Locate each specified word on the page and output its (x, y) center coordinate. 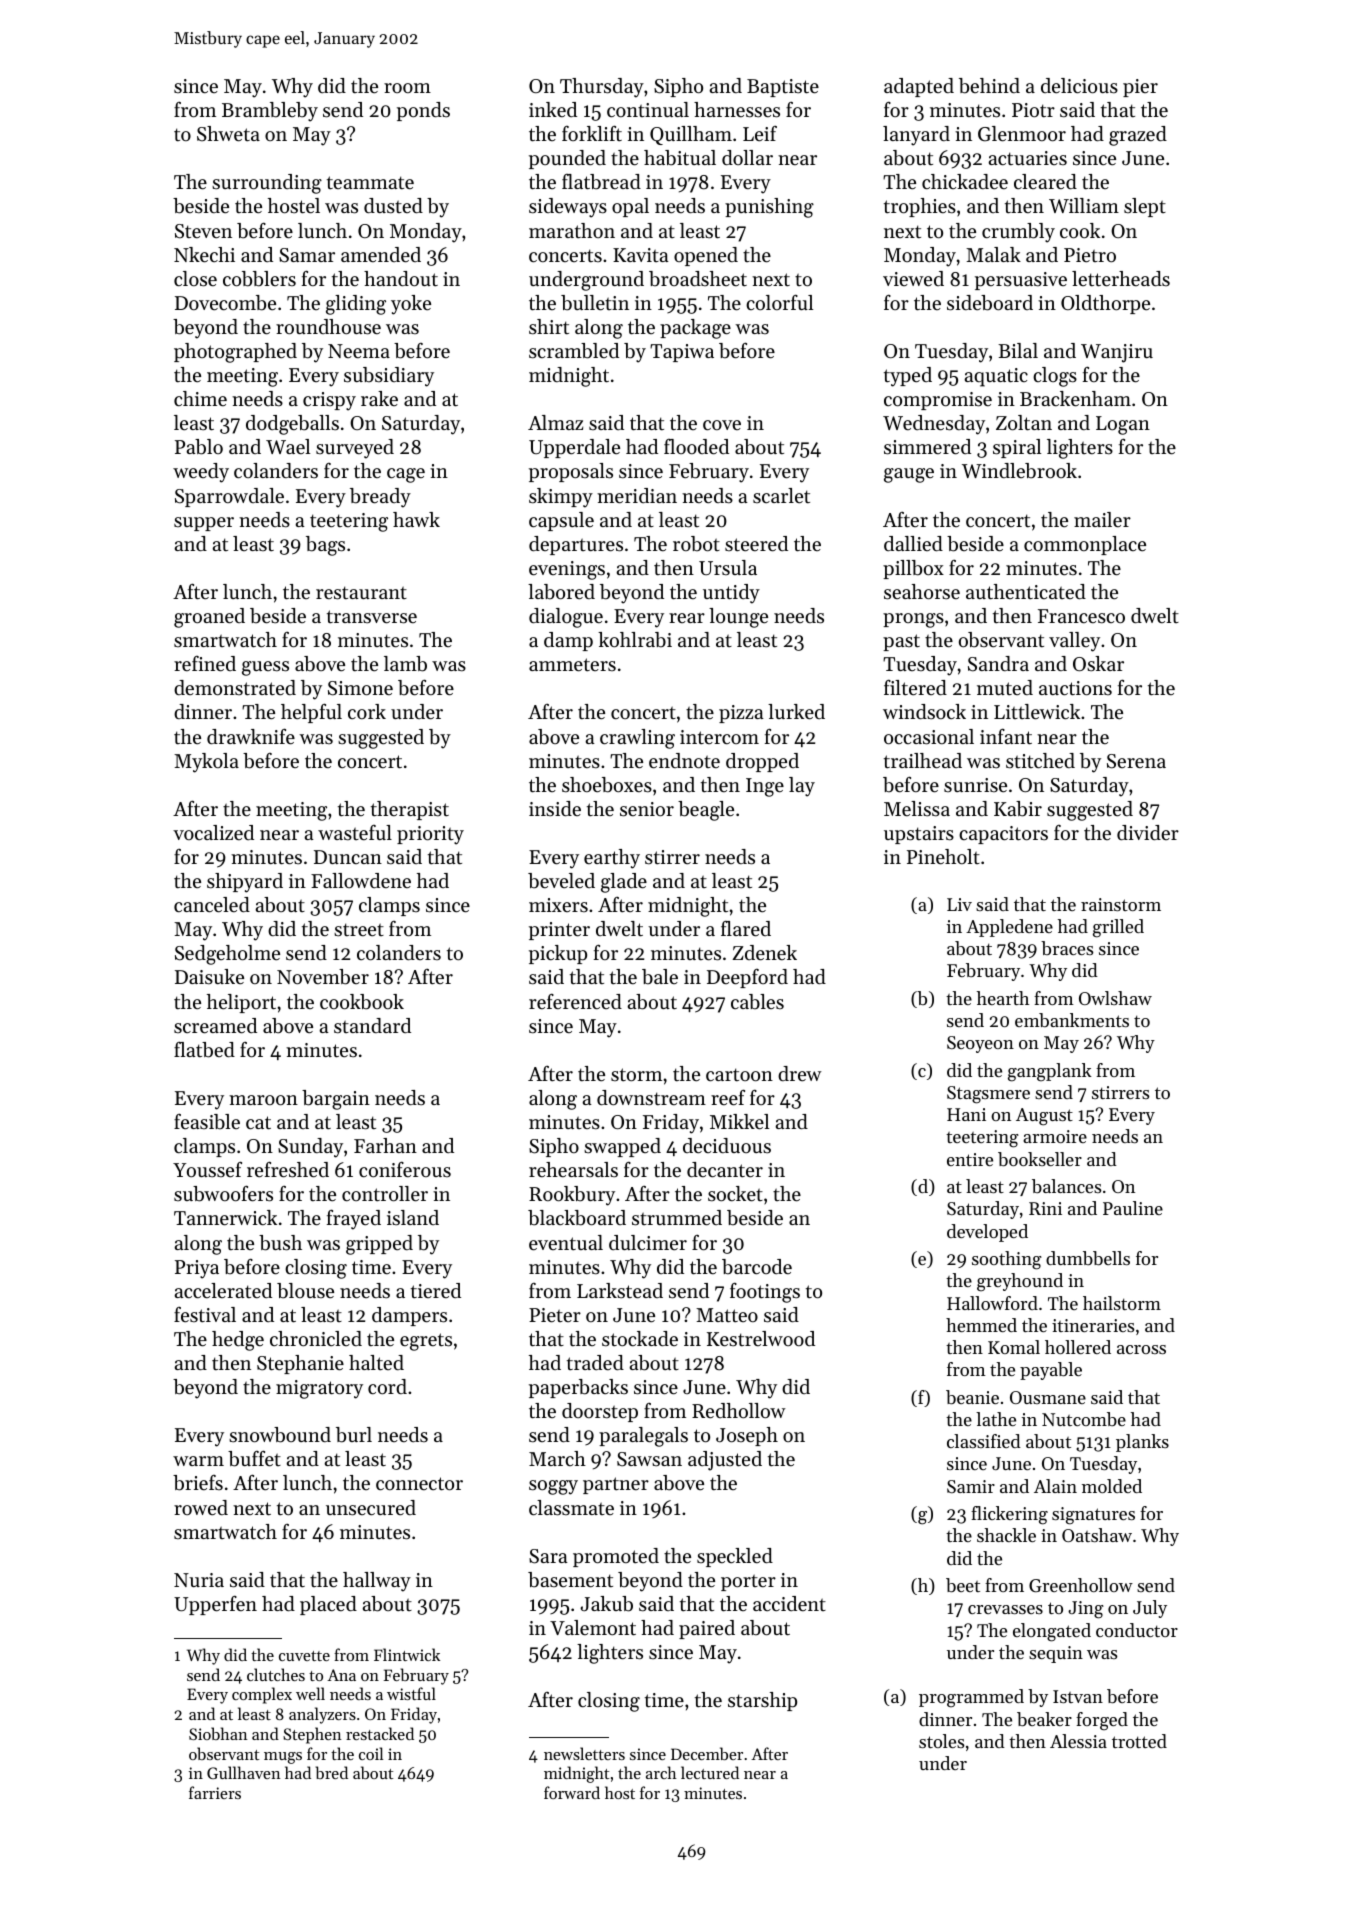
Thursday (602, 88)
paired (707, 1629)
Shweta (228, 134)
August (1044, 1117)
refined (205, 664)
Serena (1136, 761)
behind (989, 86)
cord (387, 1386)
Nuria (199, 1580)
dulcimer (648, 1243)
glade (624, 883)
